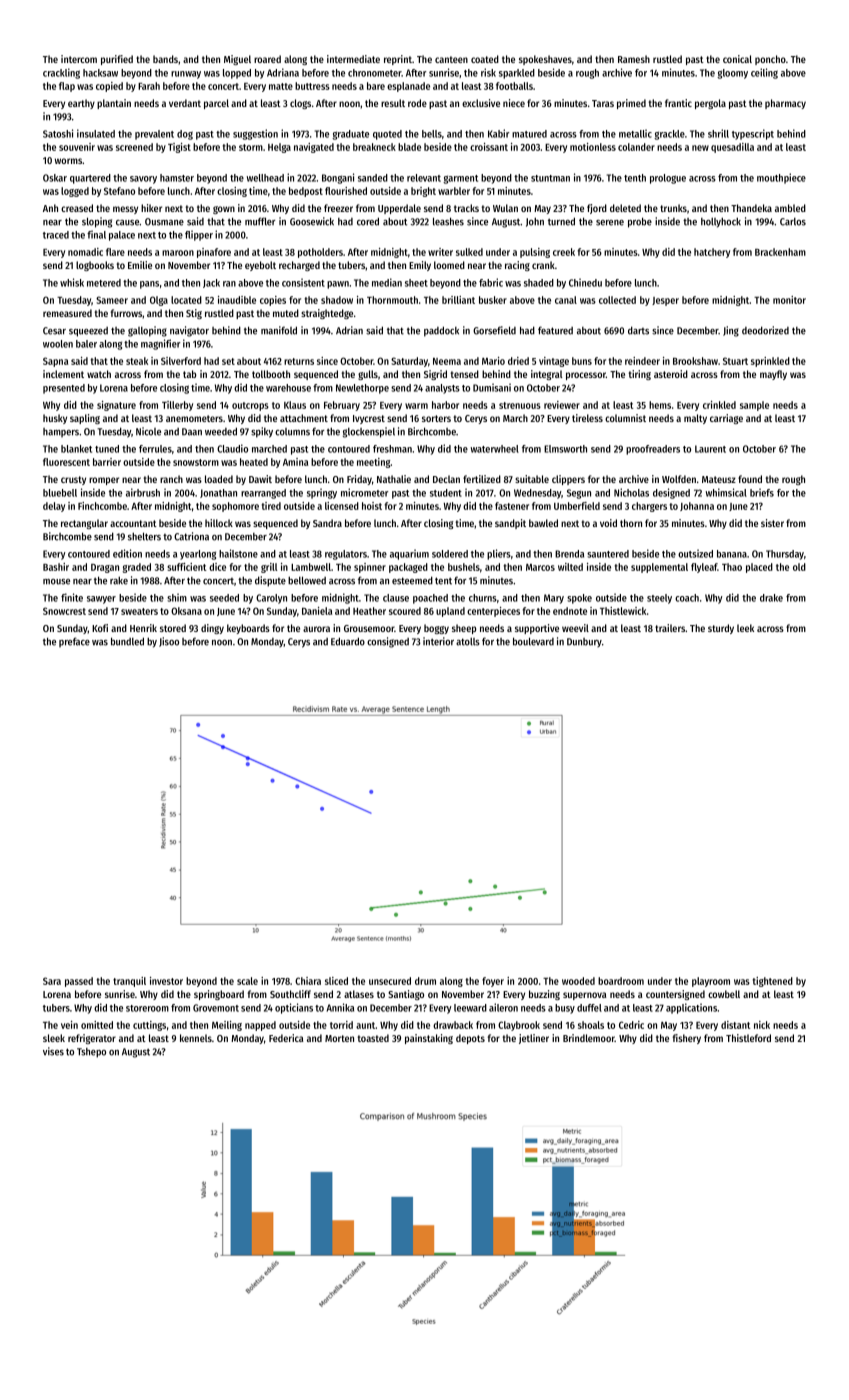 Image resolution: width=849 pixels, height=1400 pixels. Describe the element at coordinates (169, 642) in the screenshot. I see `Jisoo` at that location.
